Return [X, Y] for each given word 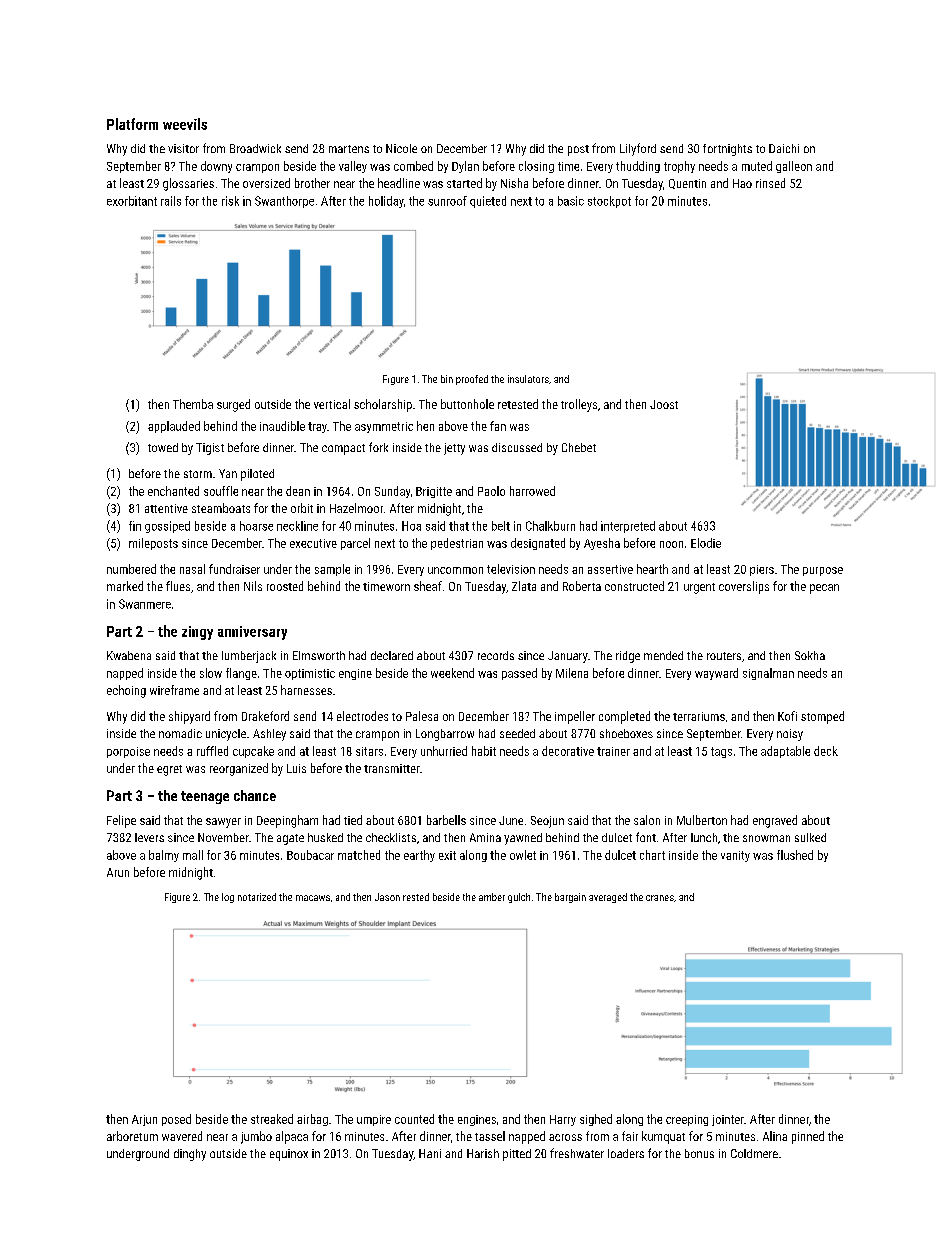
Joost [664, 404]
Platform [132, 124]
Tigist [210, 449]
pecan [824, 589]
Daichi [784, 148]
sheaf [428, 586]
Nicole [401, 148]
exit [447, 855]
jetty [454, 449]
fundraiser [234, 569]
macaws [313, 898]
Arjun [144, 1120]
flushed [795, 855]
